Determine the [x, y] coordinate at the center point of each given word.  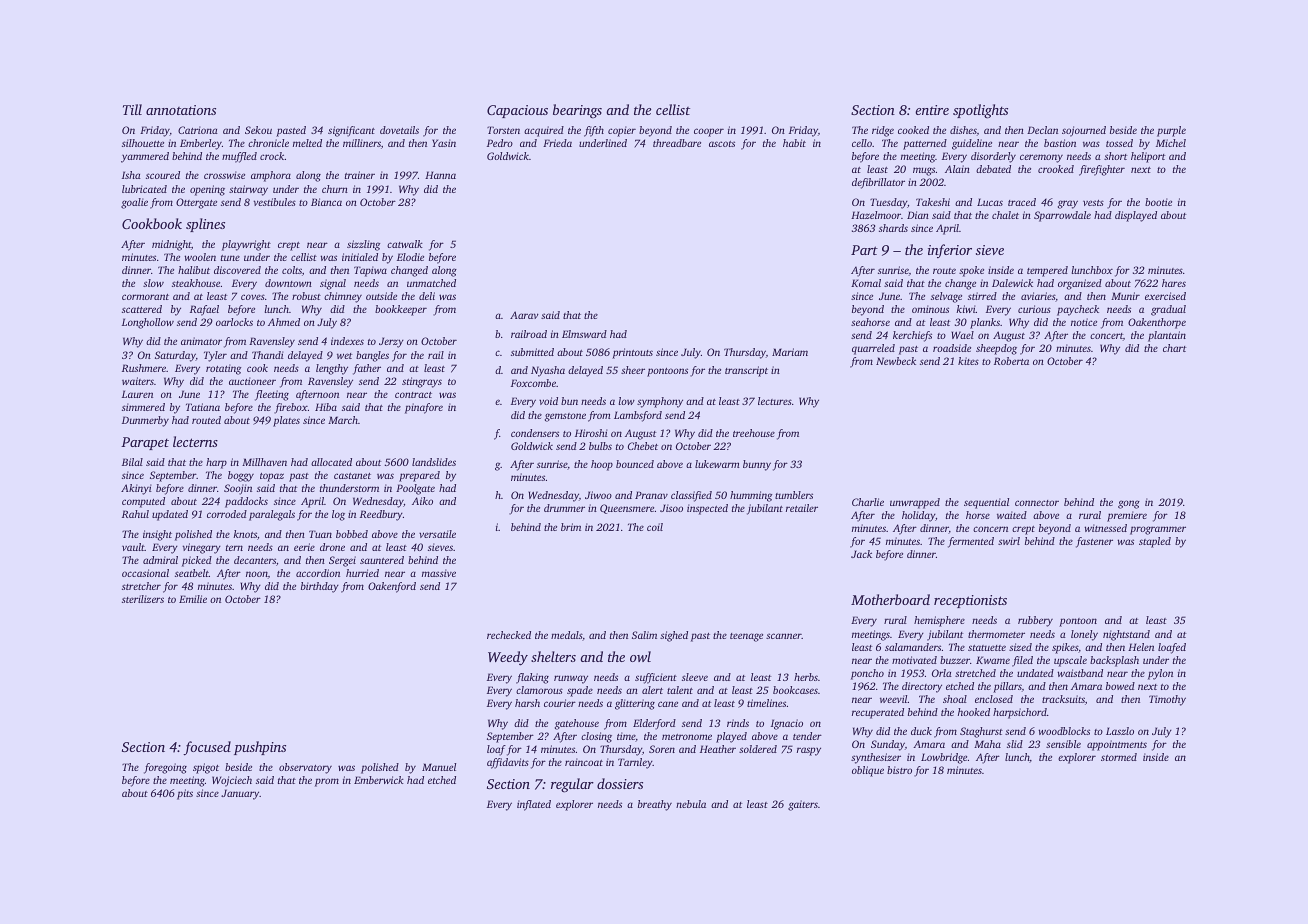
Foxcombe [533, 383]
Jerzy [391, 342]
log [338, 515]
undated [1035, 673]
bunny [757, 465]
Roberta [1011, 361]
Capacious [517, 111]
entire [932, 110]
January [240, 794]
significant [351, 131]
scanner [784, 636]
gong [1129, 504]
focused [207, 748]
